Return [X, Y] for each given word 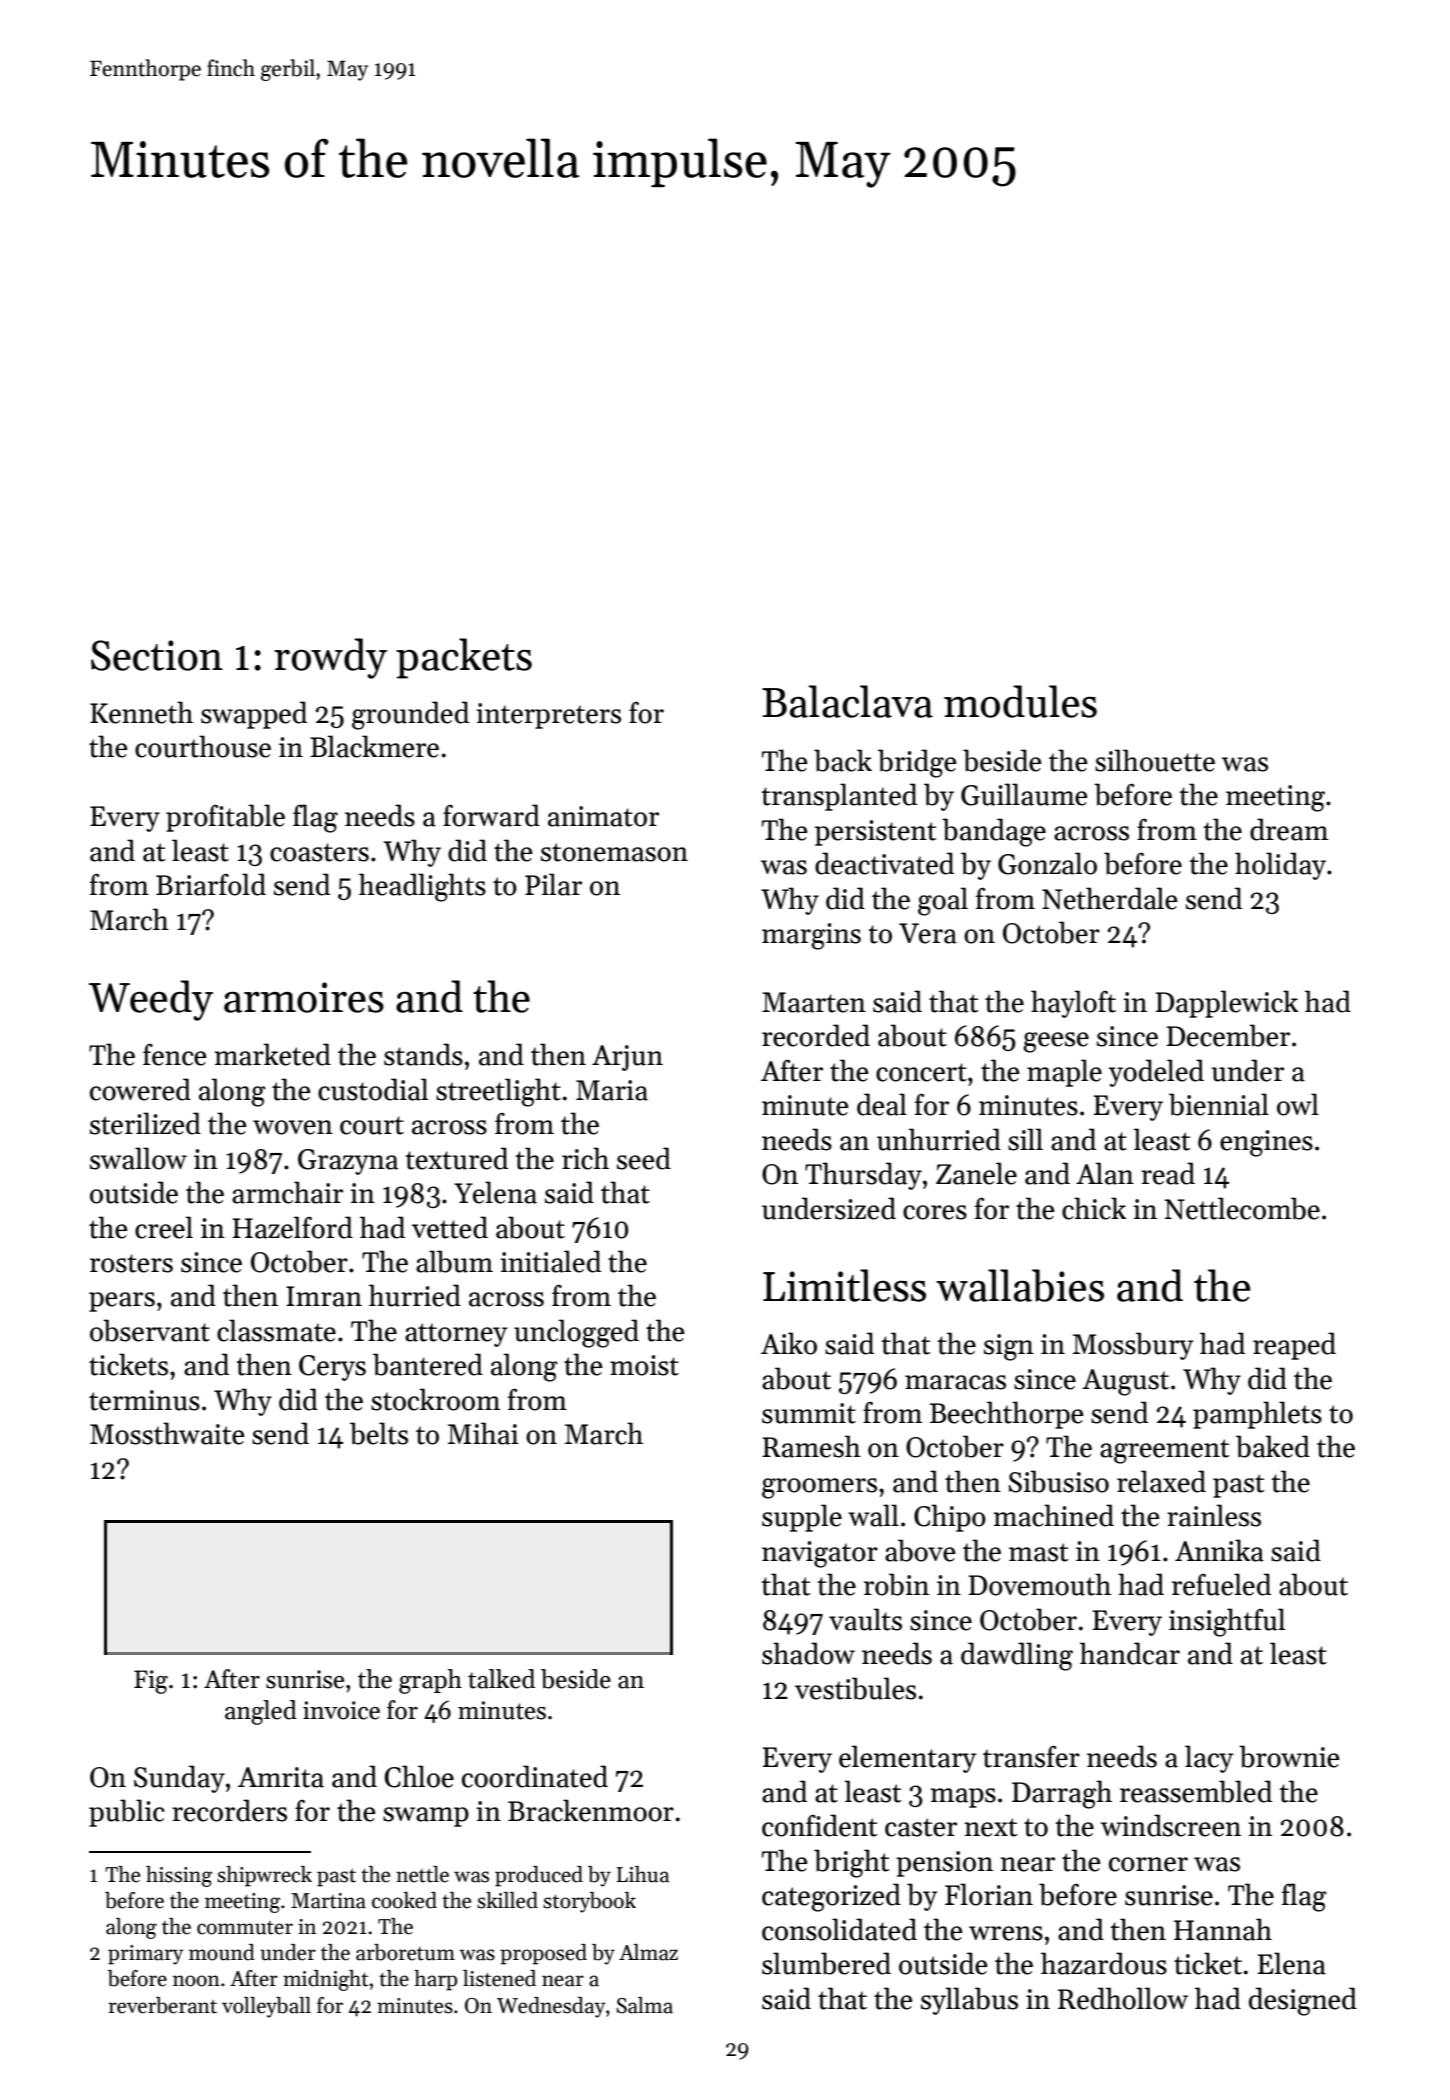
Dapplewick [1227, 1004]
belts [379, 1433]
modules [1020, 701]
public [127, 1813]
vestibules [855, 1688]
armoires [304, 997]
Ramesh [811, 1446]
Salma [644, 2005]
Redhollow [1123, 1998]
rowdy [330, 658]
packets [464, 658]
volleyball [266, 2007]
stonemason [614, 852]
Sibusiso [1059, 1481]
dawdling [1017, 1656]
